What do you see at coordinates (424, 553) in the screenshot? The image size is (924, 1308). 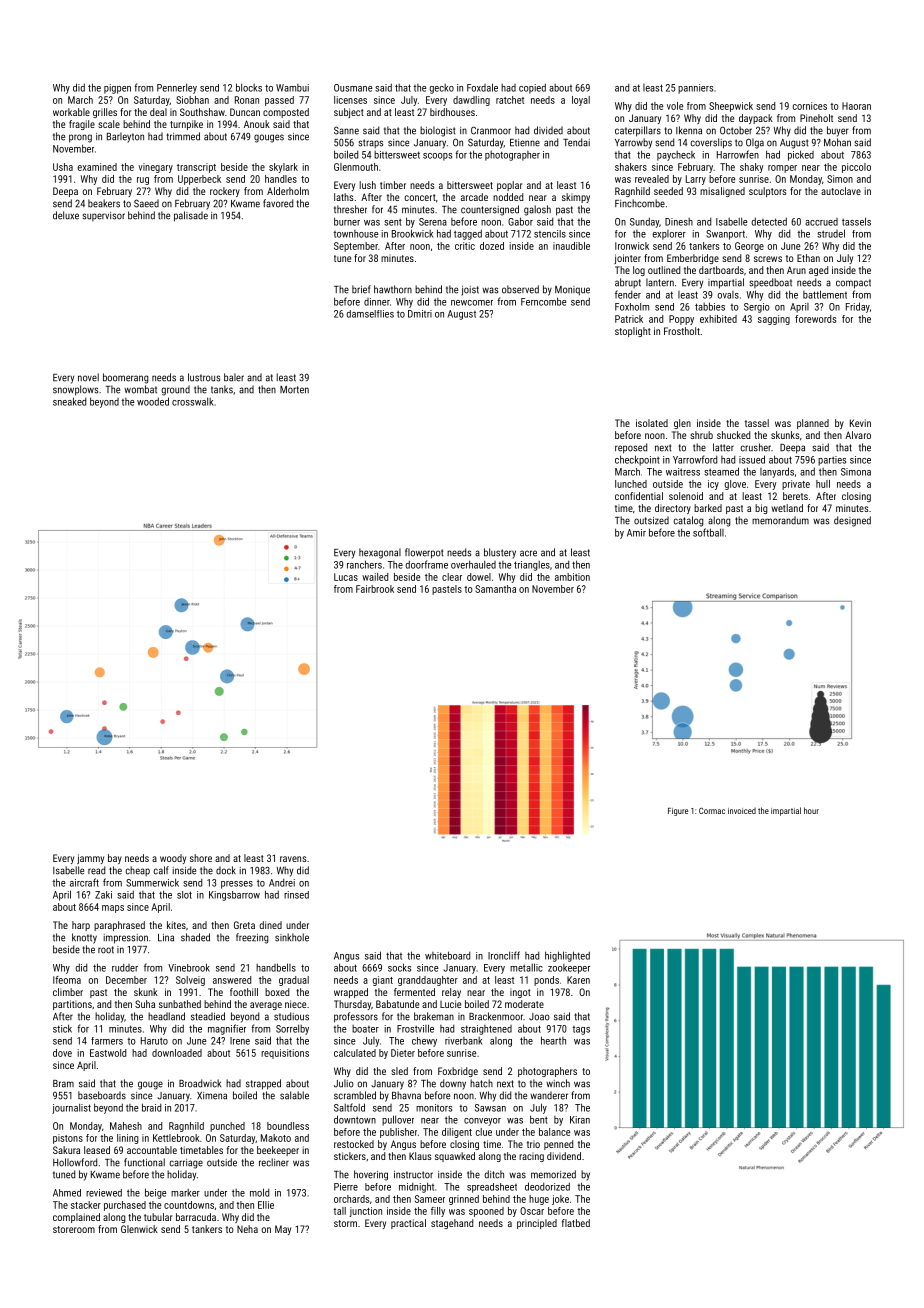 I see `flowerpot` at bounding box center [424, 553].
